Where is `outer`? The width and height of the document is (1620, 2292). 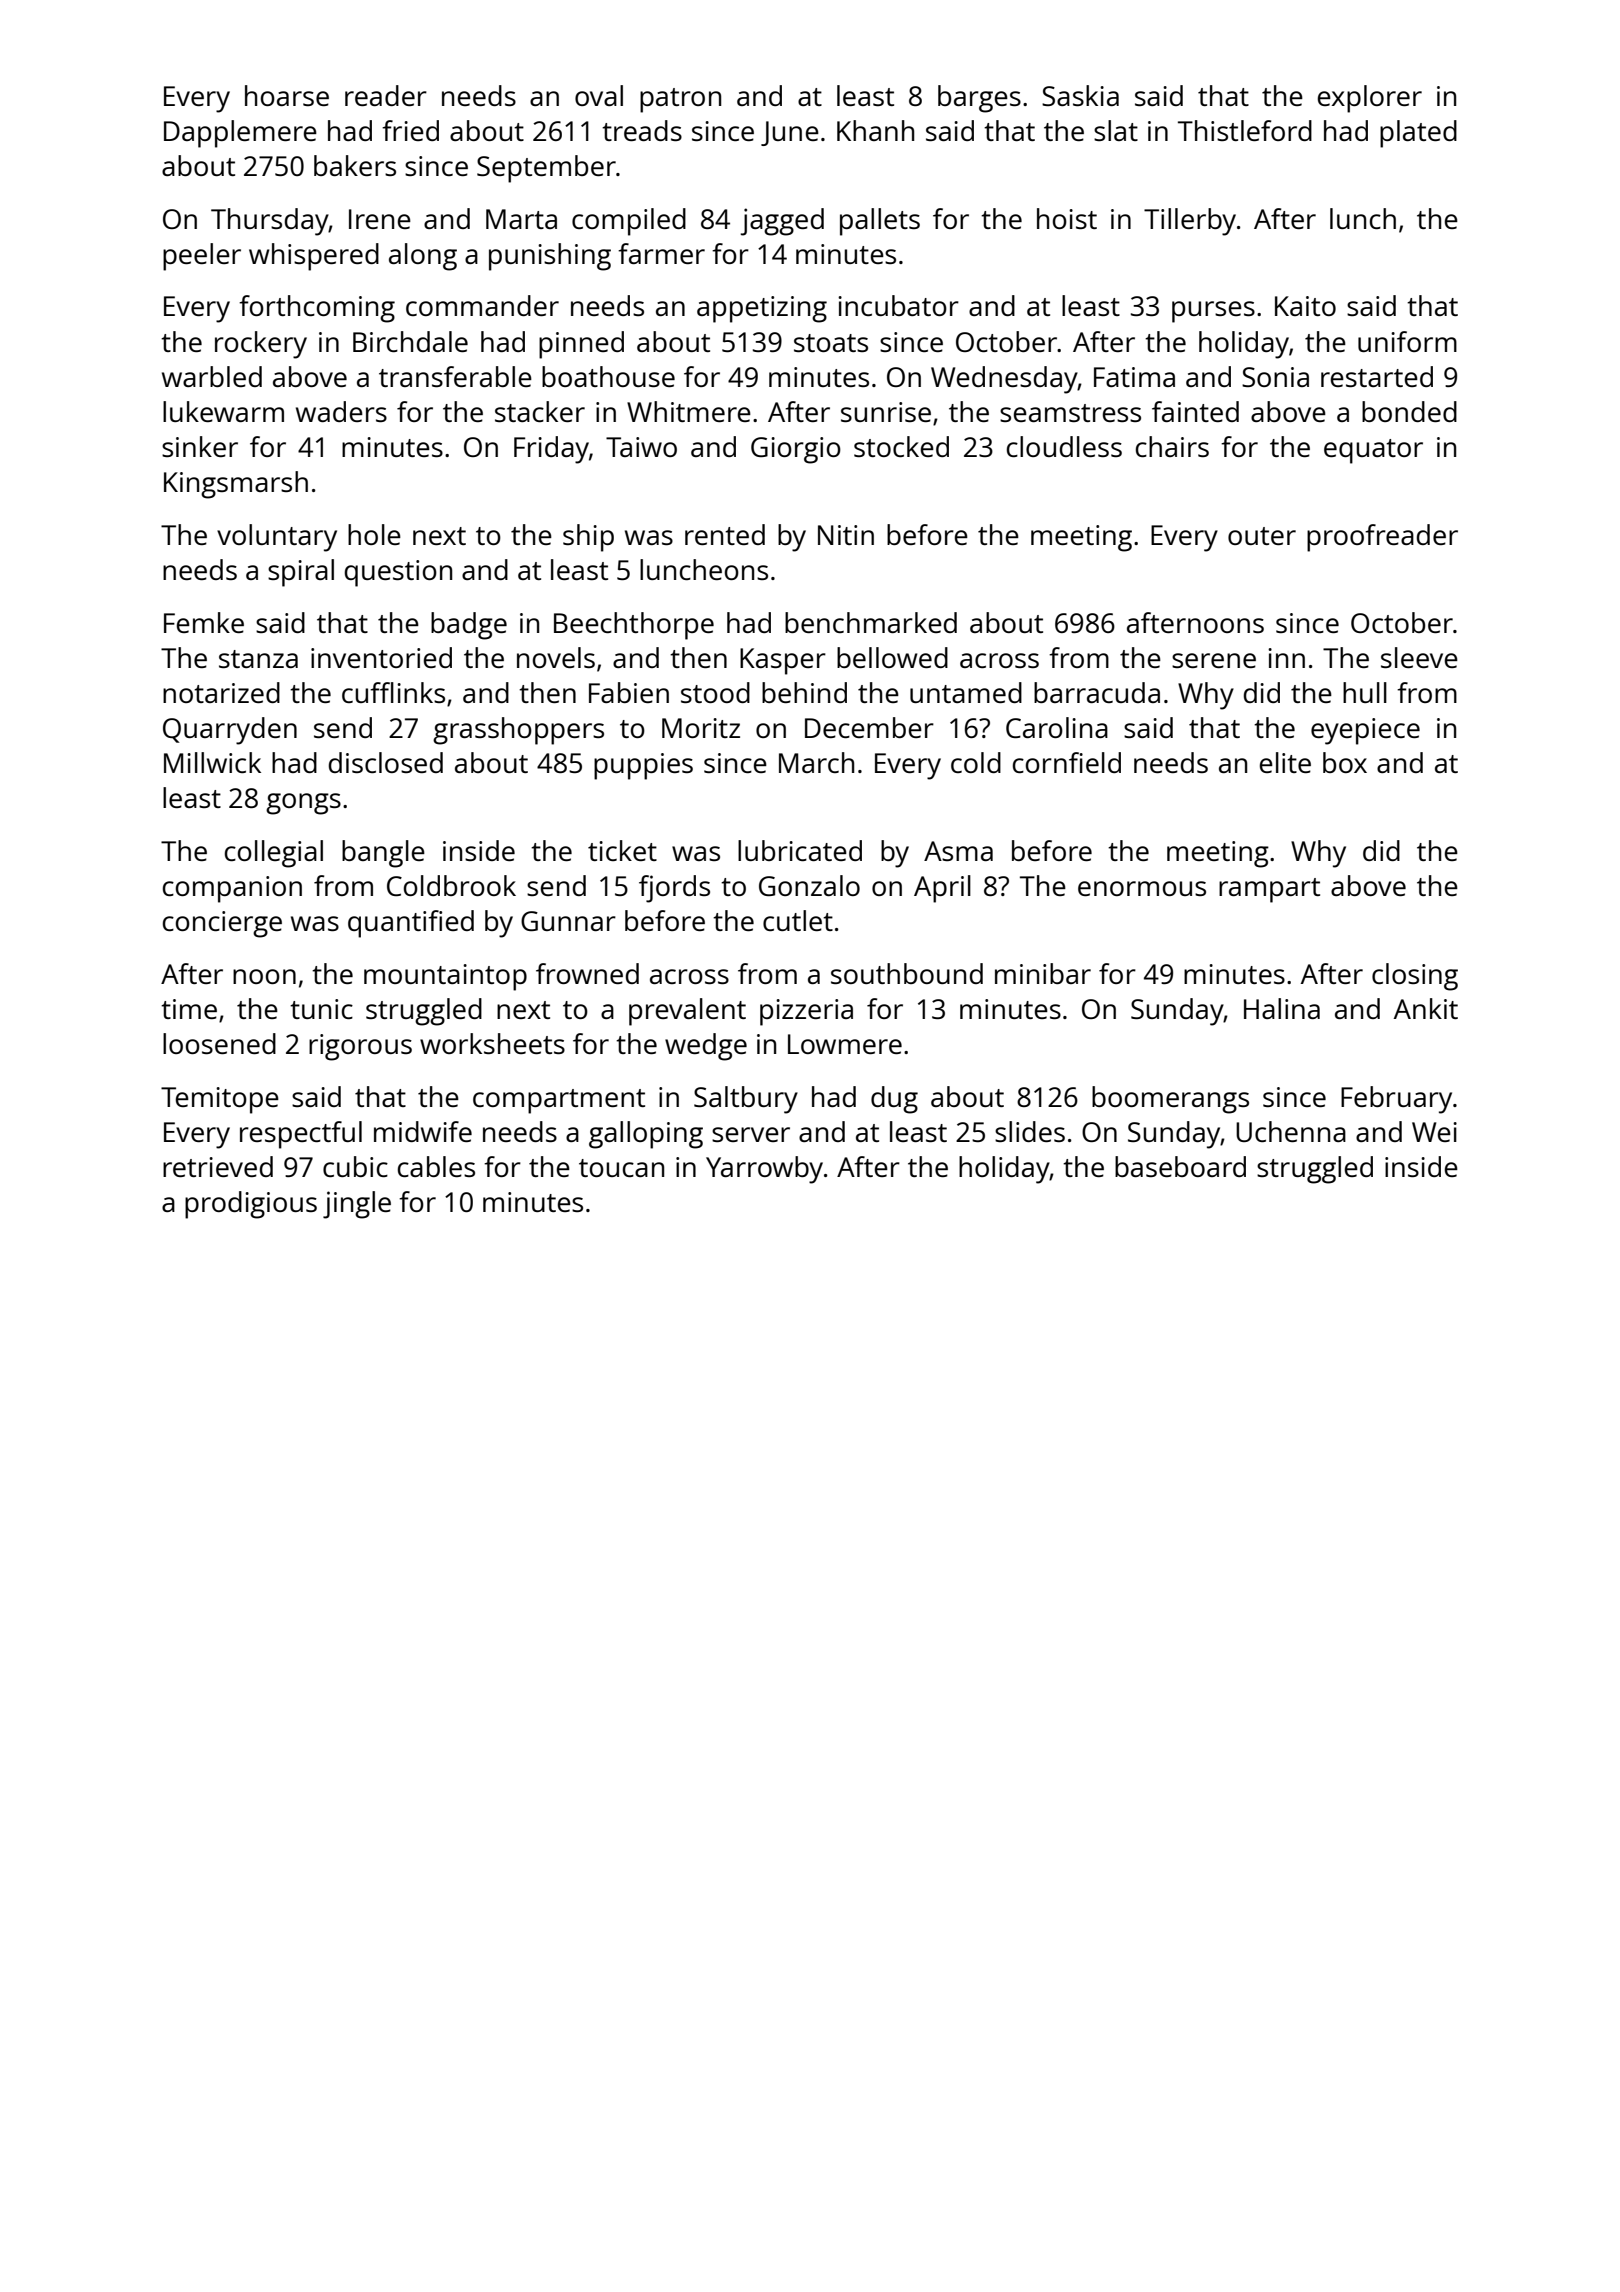
outer is located at coordinates (1262, 536).
